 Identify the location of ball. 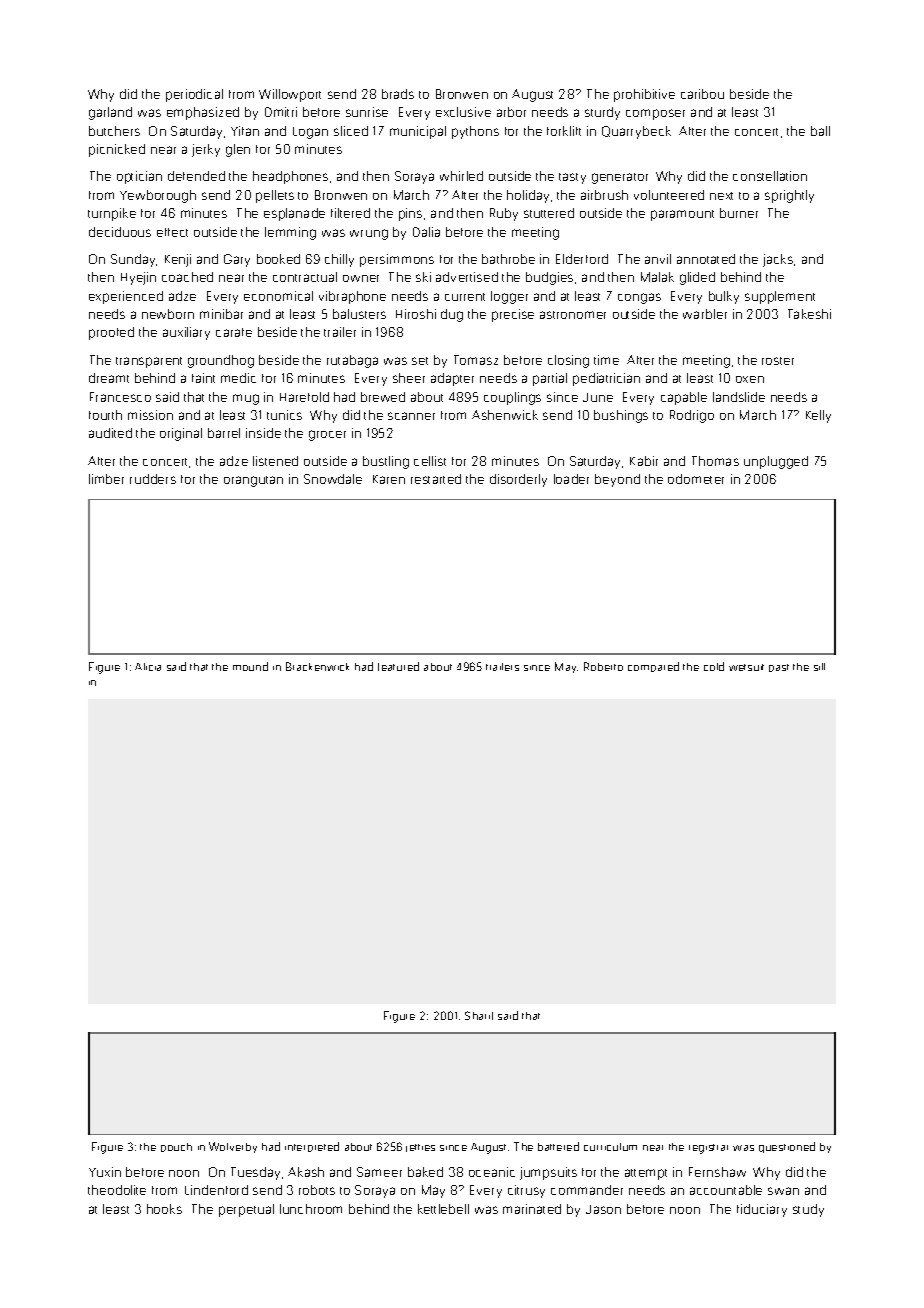
(820, 131).
